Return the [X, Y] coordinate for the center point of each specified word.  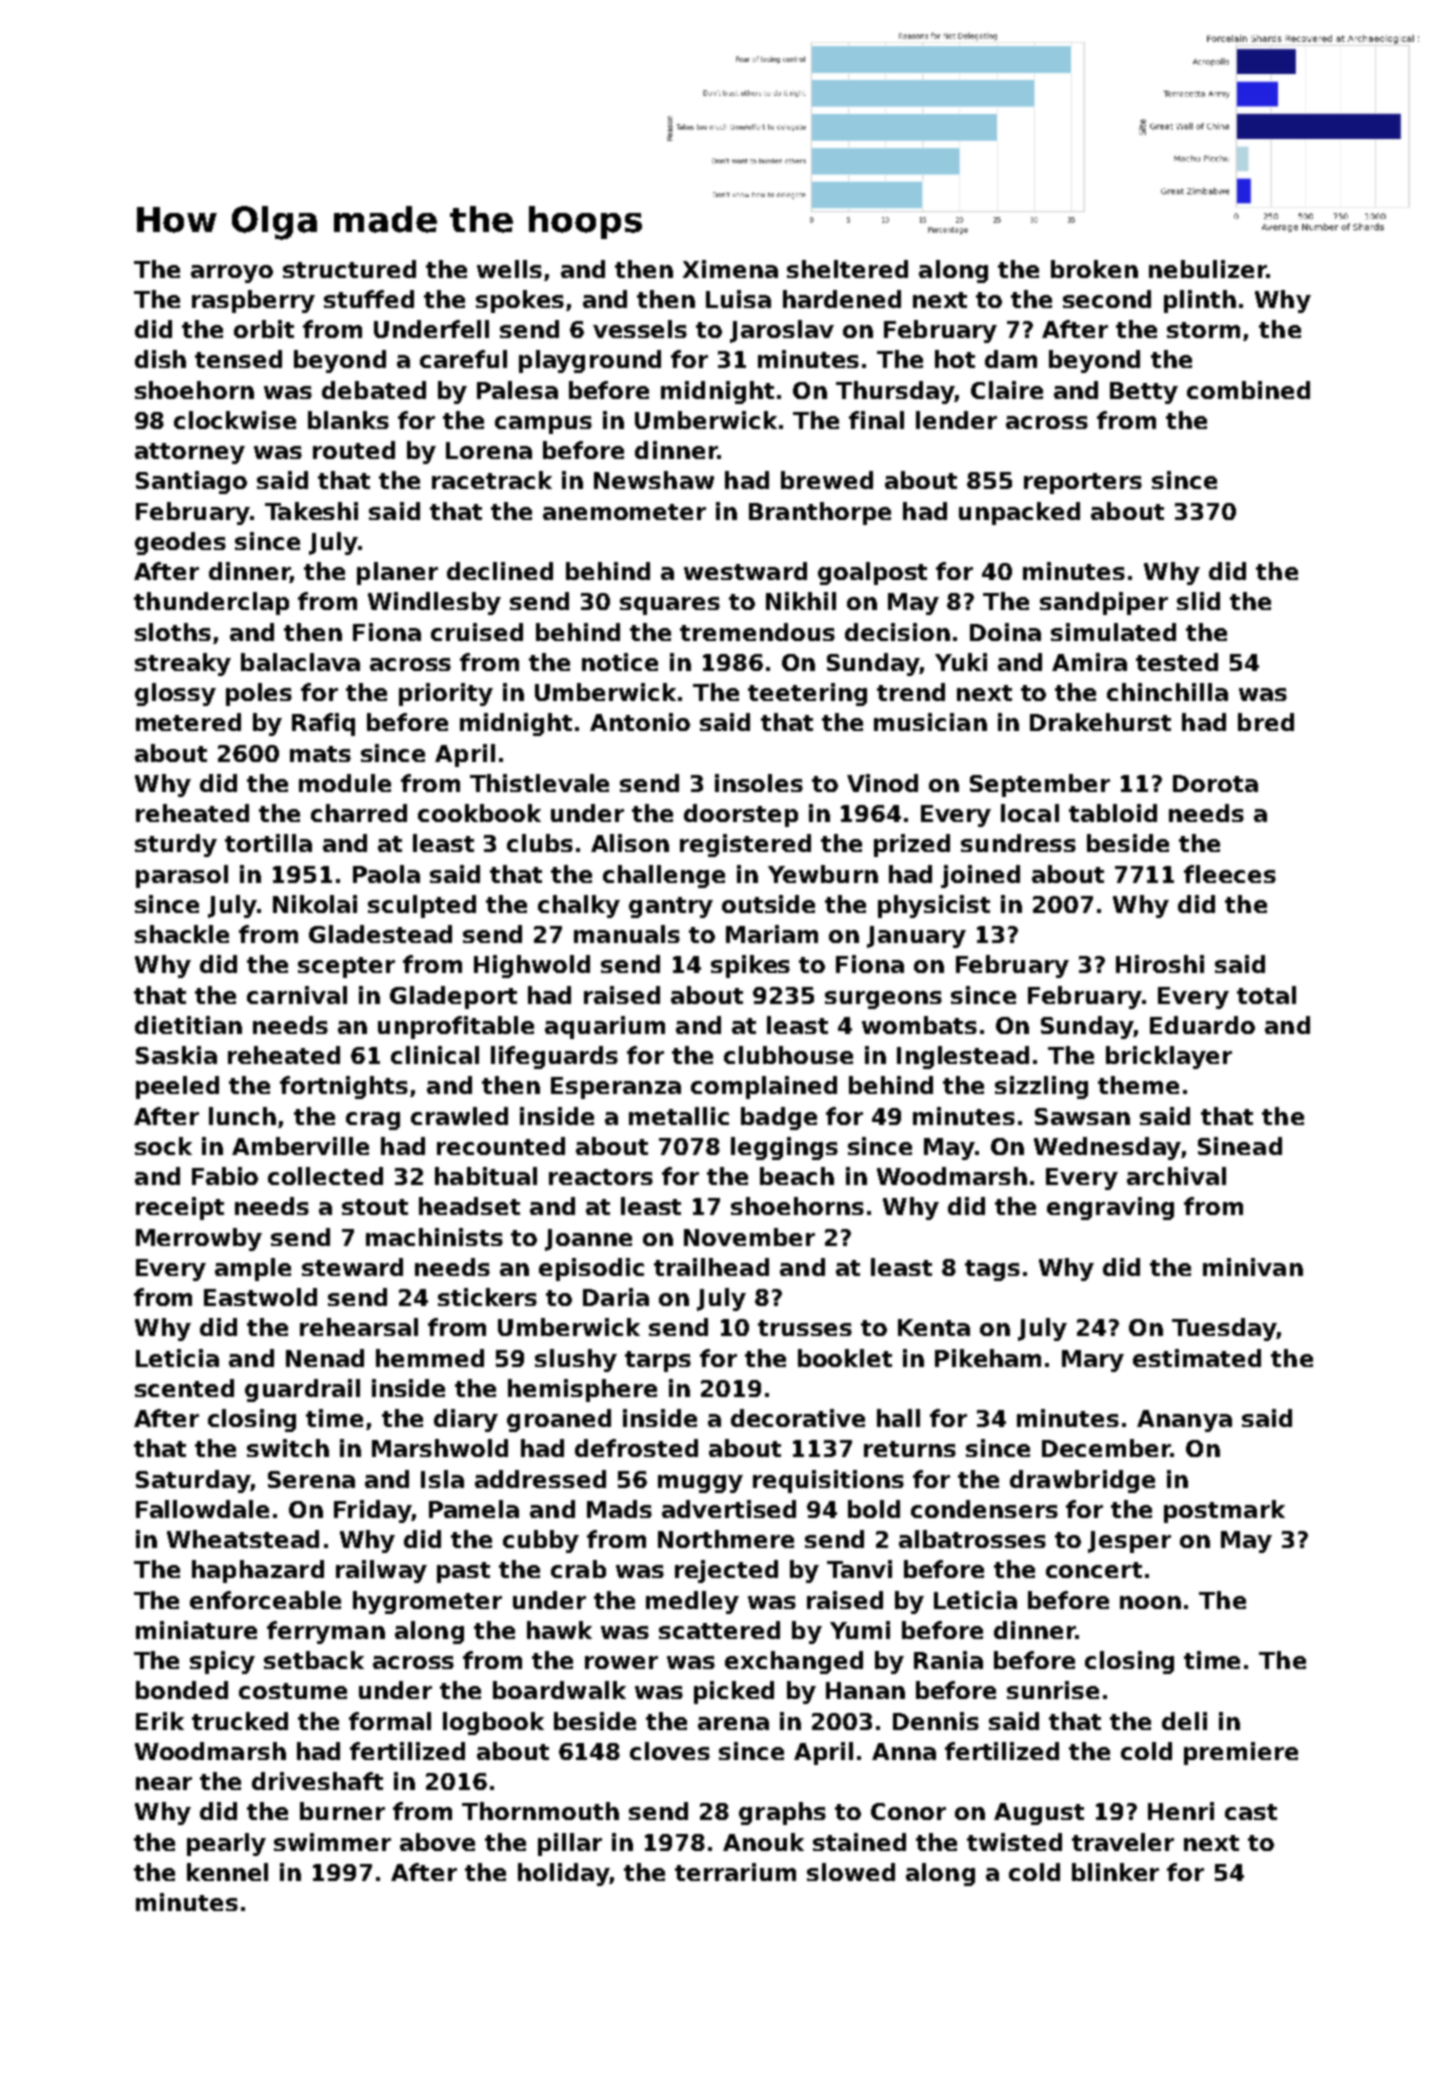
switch [288, 1448]
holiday [563, 1874]
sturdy [176, 845]
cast [1251, 1812]
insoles [759, 783]
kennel [227, 1872]
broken [1094, 269]
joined [980, 876]
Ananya [1184, 1421]
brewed [827, 480]
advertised [729, 1509]
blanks [348, 420]
